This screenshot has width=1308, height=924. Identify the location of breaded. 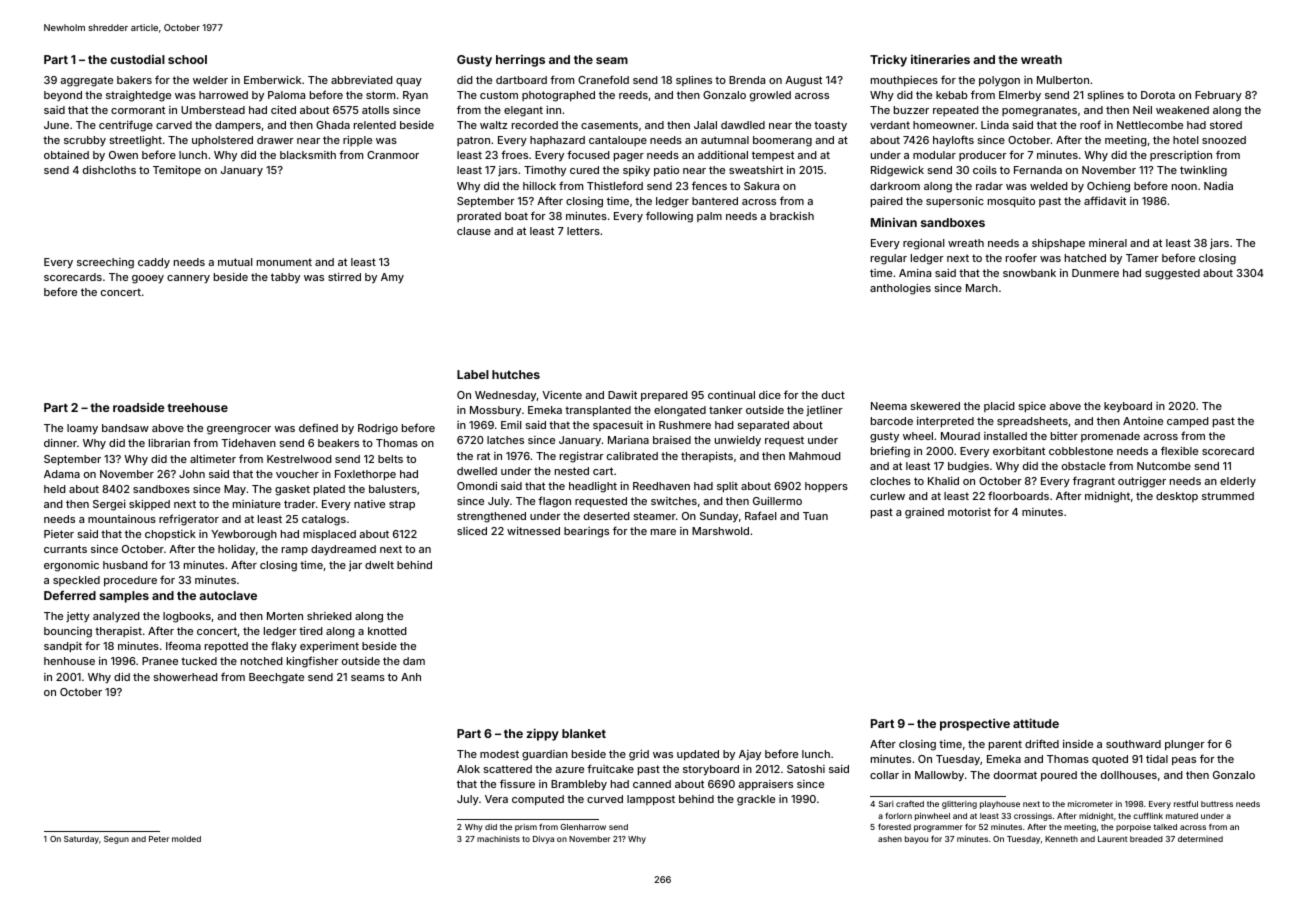
(1146, 839).
